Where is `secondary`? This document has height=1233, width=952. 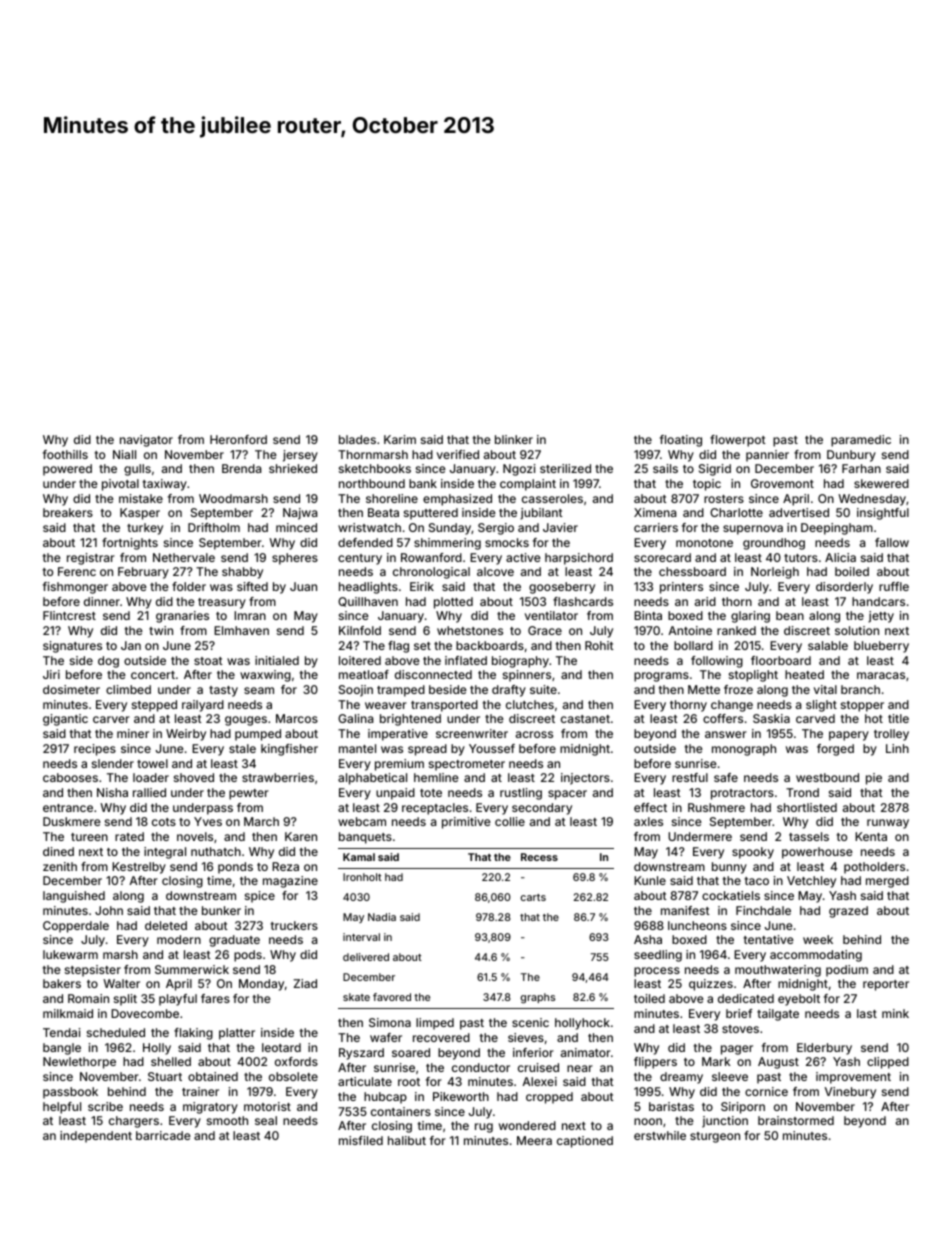
secondary is located at coordinates (542, 809).
